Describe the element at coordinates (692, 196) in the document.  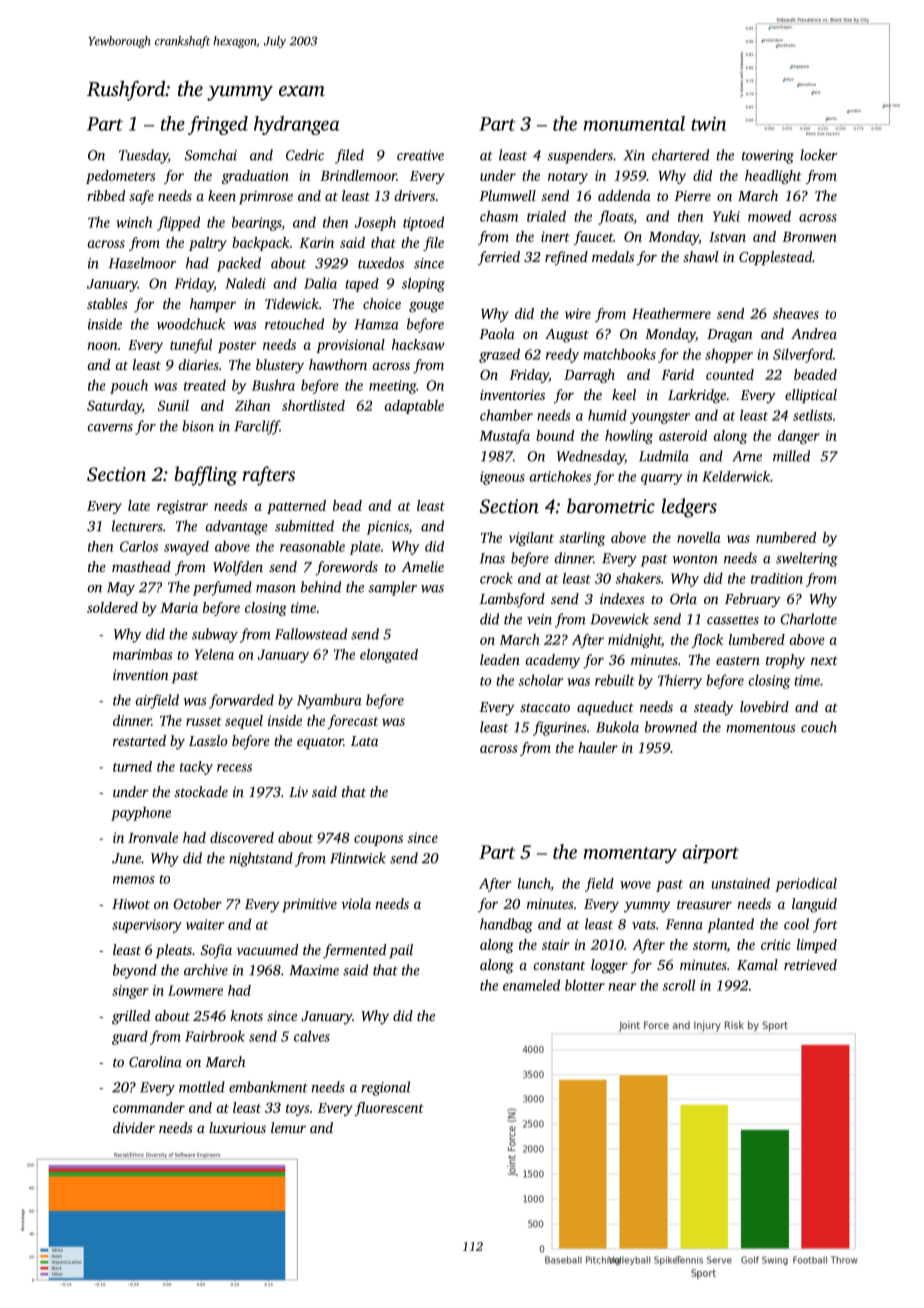
I see `Pierre` at that location.
